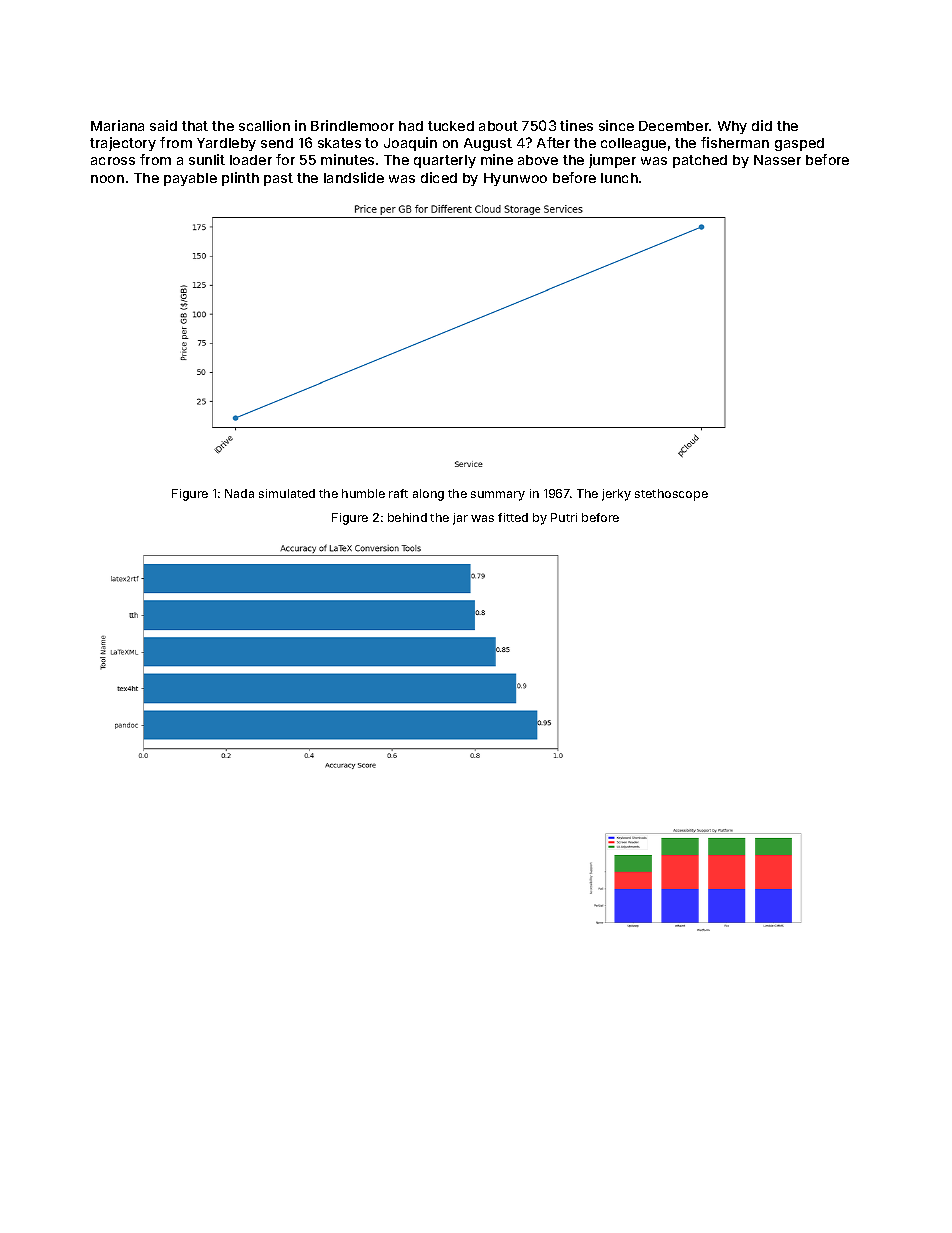 The image size is (952, 1233). Describe the element at coordinates (190, 179) in the image. I see `payable` at that location.
